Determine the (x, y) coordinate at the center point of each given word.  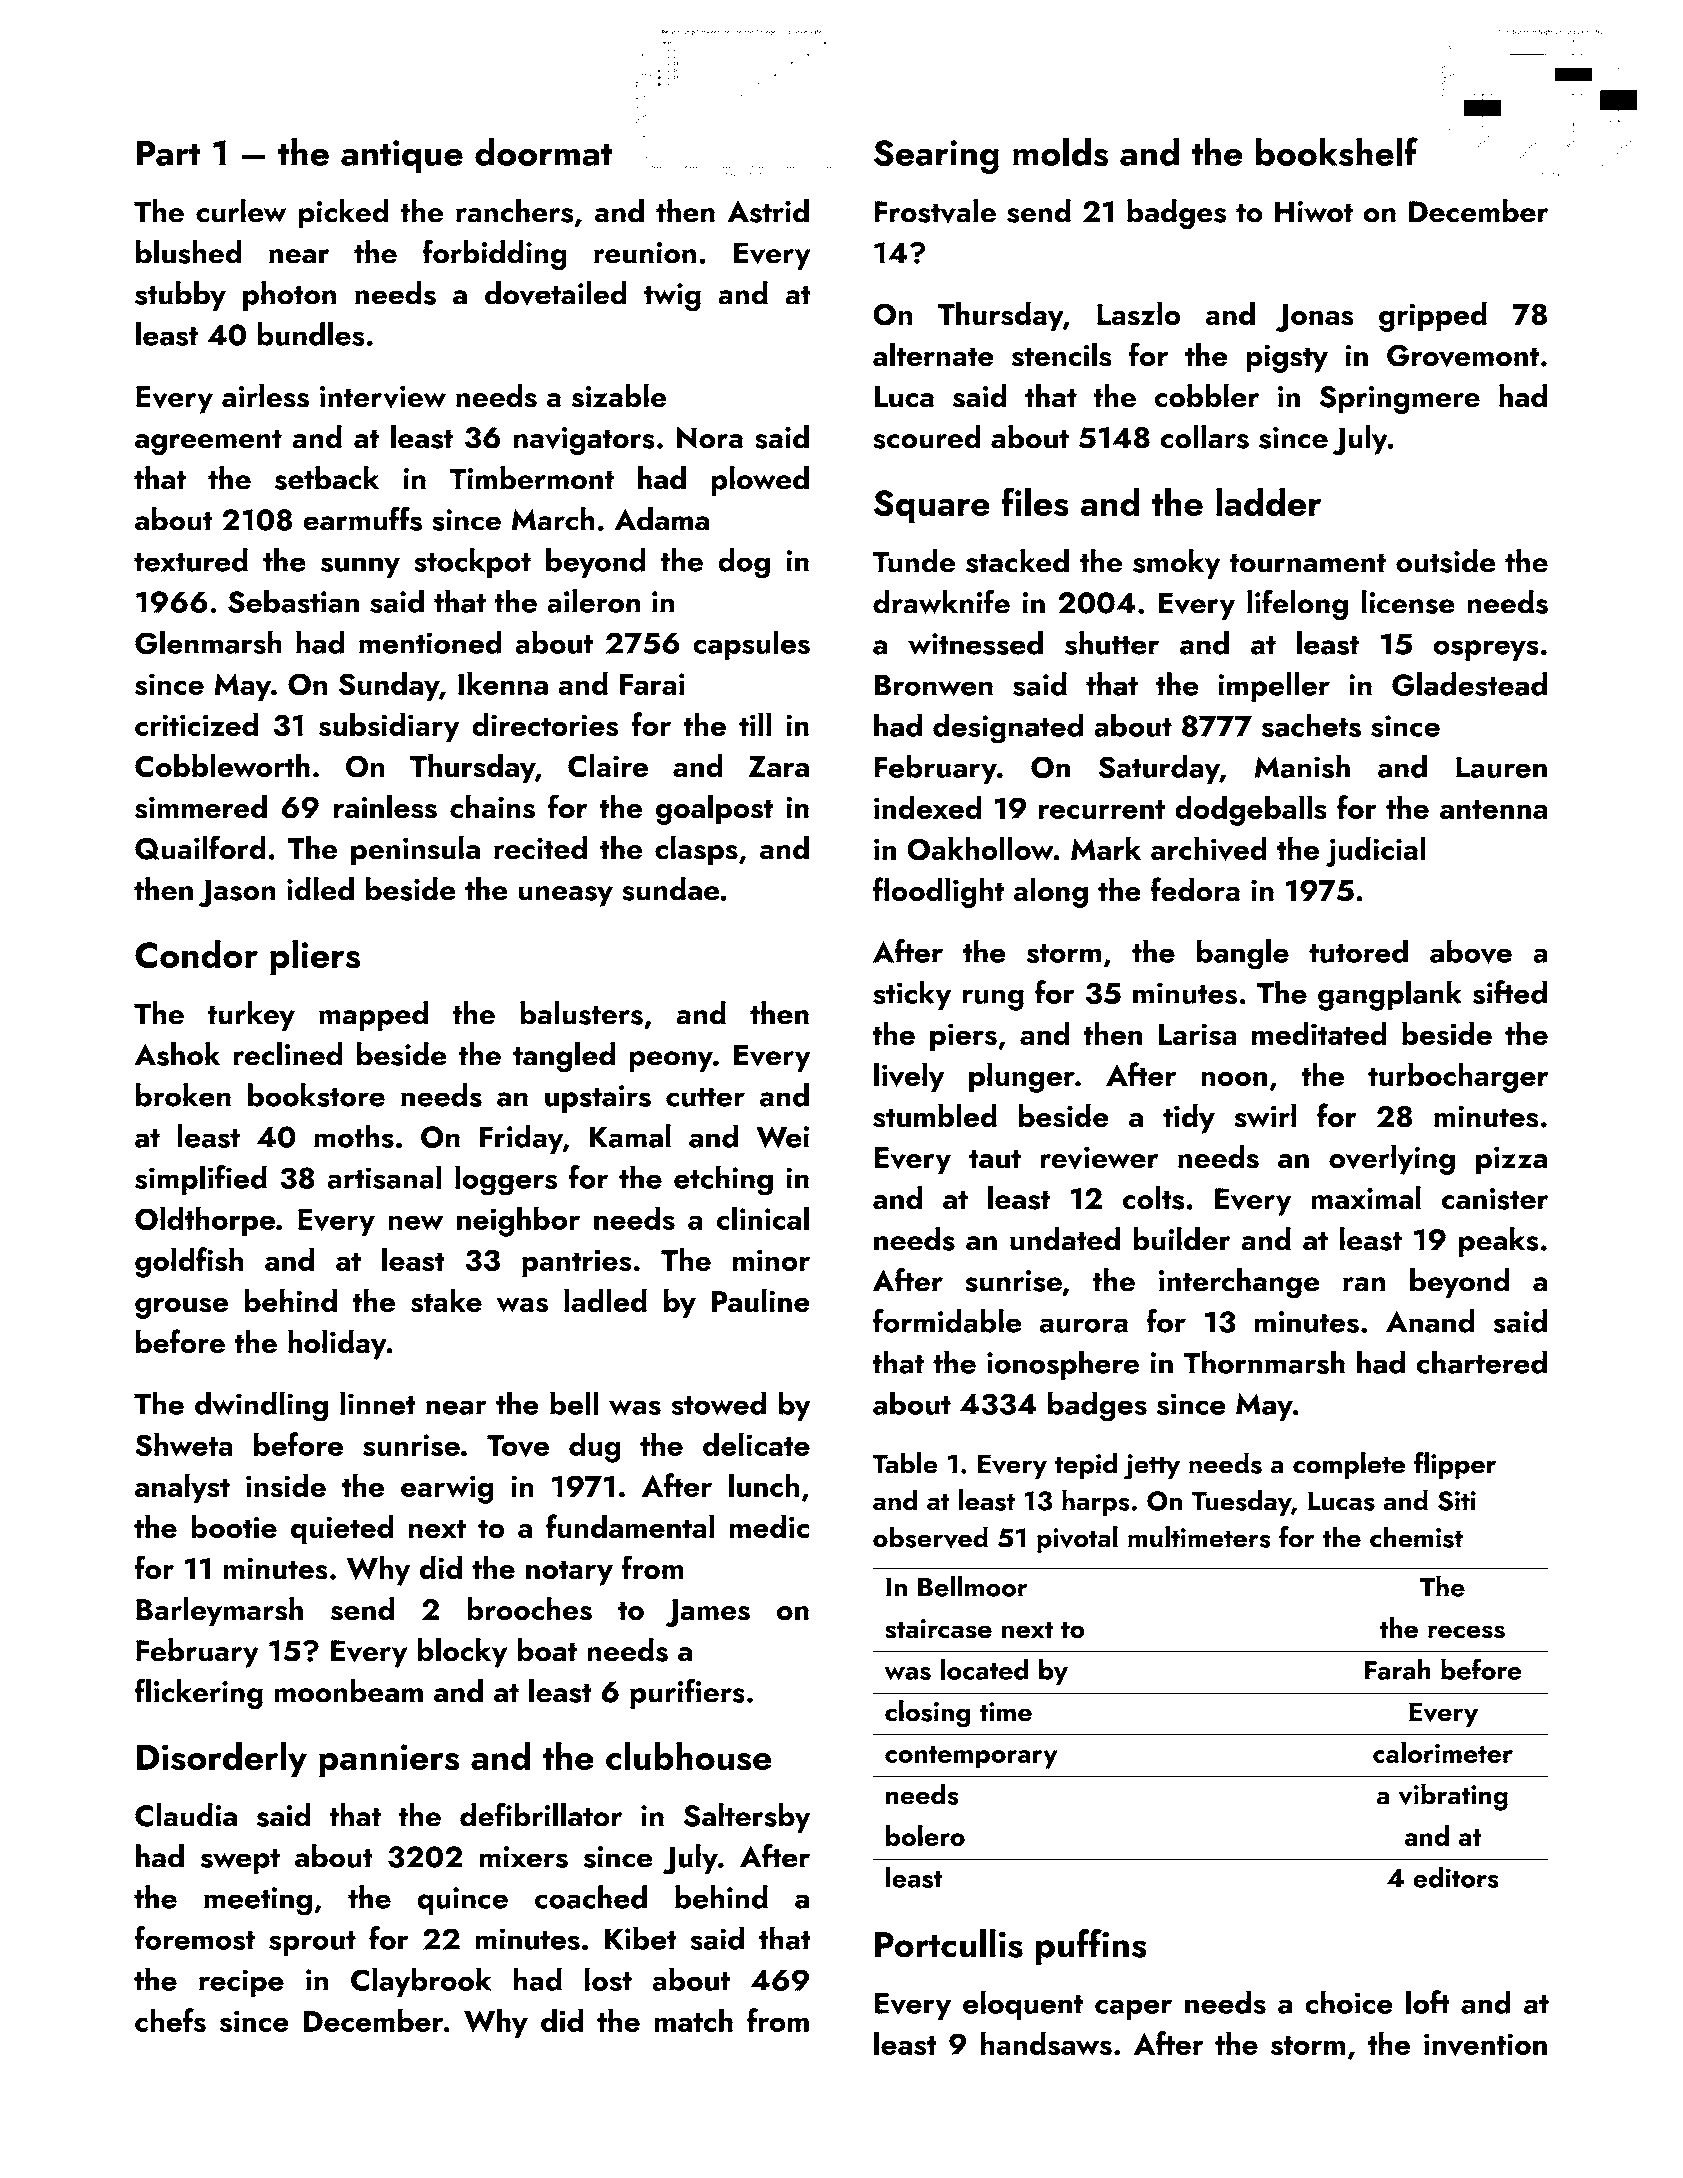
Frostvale (935, 211)
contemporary (971, 1757)
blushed (189, 252)
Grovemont (1463, 355)
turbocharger (1458, 1077)
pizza (1511, 1161)
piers (963, 1037)
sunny (360, 567)
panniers (389, 1761)
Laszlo (1139, 313)
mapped (373, 1016)
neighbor (518, 1221)
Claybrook (421, 1982)
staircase (938, 1629)
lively (909, 1077)
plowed (760, 481)
